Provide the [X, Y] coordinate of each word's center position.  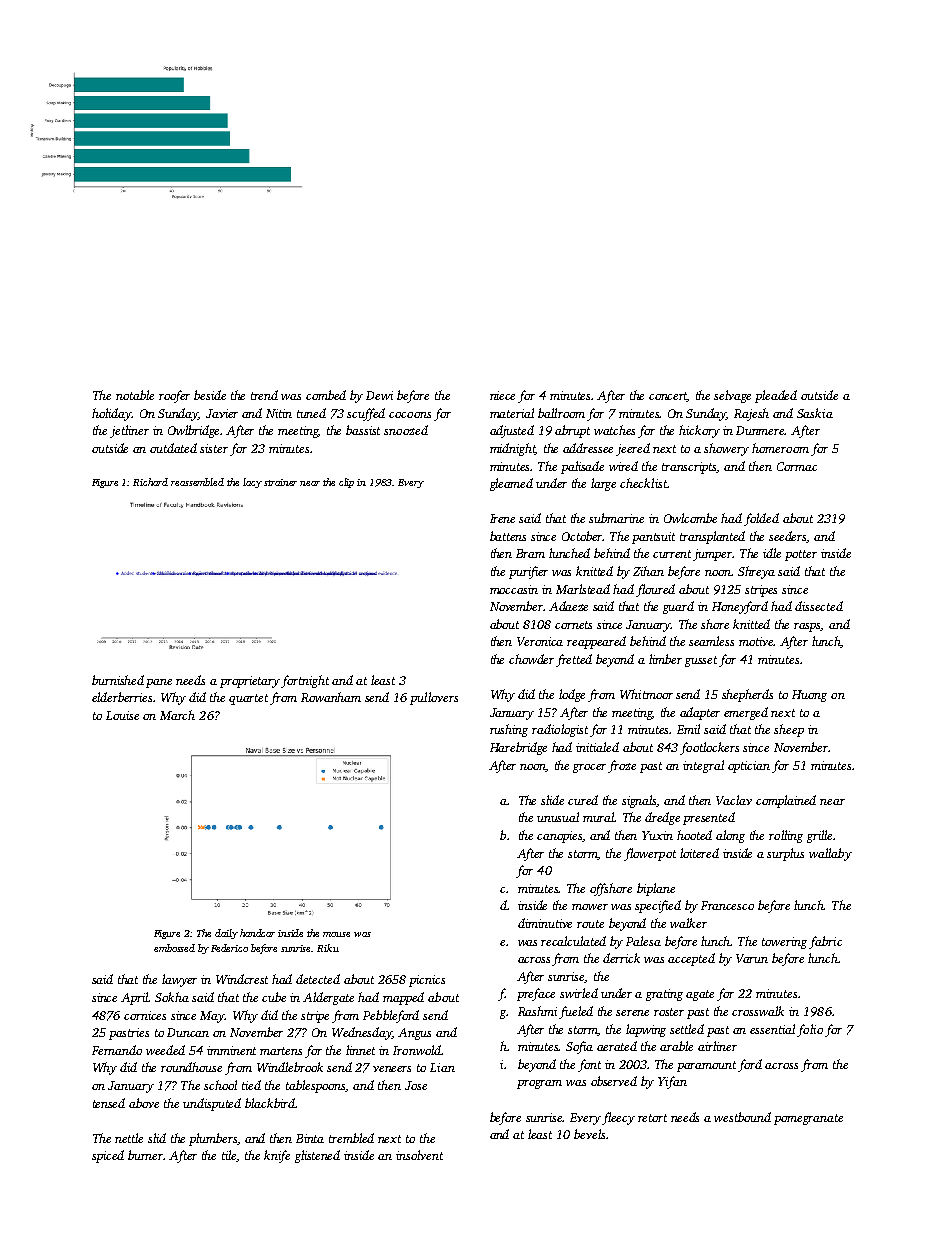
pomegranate [808, 1119]
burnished [118, 680]
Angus [414, 1034]
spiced [108, 1156]
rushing [509, 730]
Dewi [379, 395]
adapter [700, 713]
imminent [231, 1050]
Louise [122, 715]
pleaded [776, 396]
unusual [558, 817]
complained [786, 801]
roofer [174, 396]
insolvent [419, 1155]
